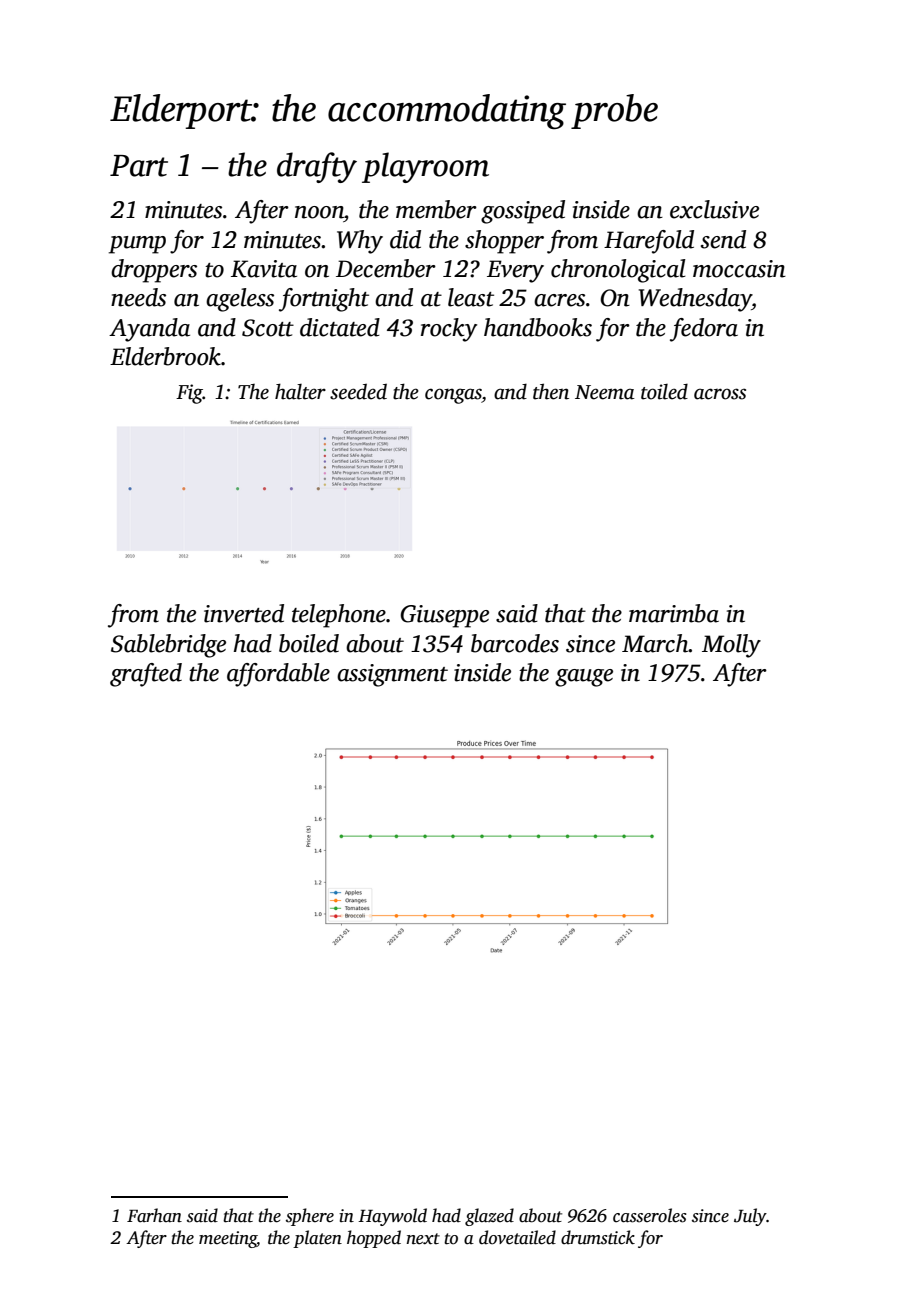 The image size is (924, 1311). What do you see at coordinates (515, 643) in the screenshot?
I see `barcodes` at bounding box center [515, 643].
